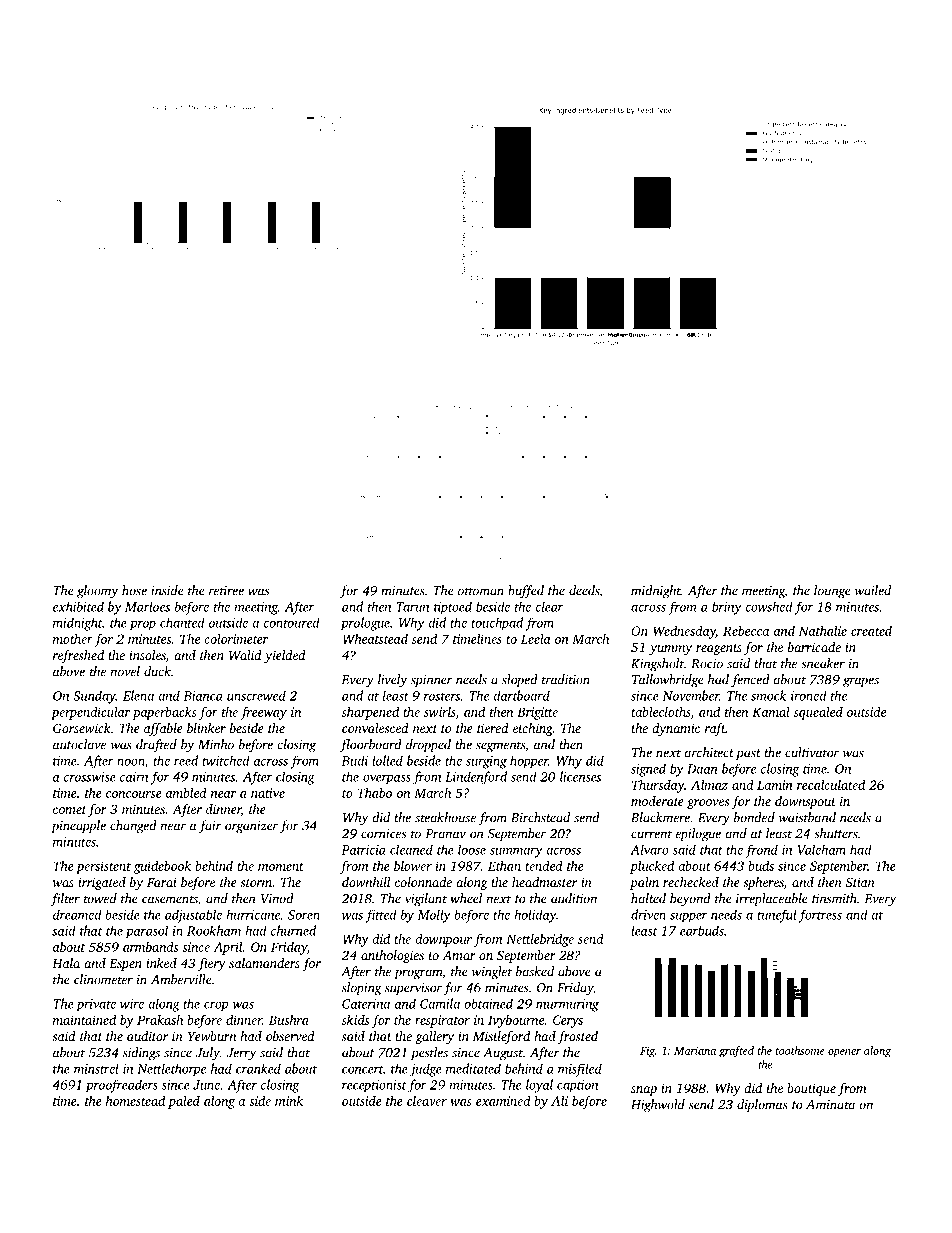 This document has height=1233, width=952. Describe the element at coordinates (78, 606) in the document. I see `exhibited` at that location.
